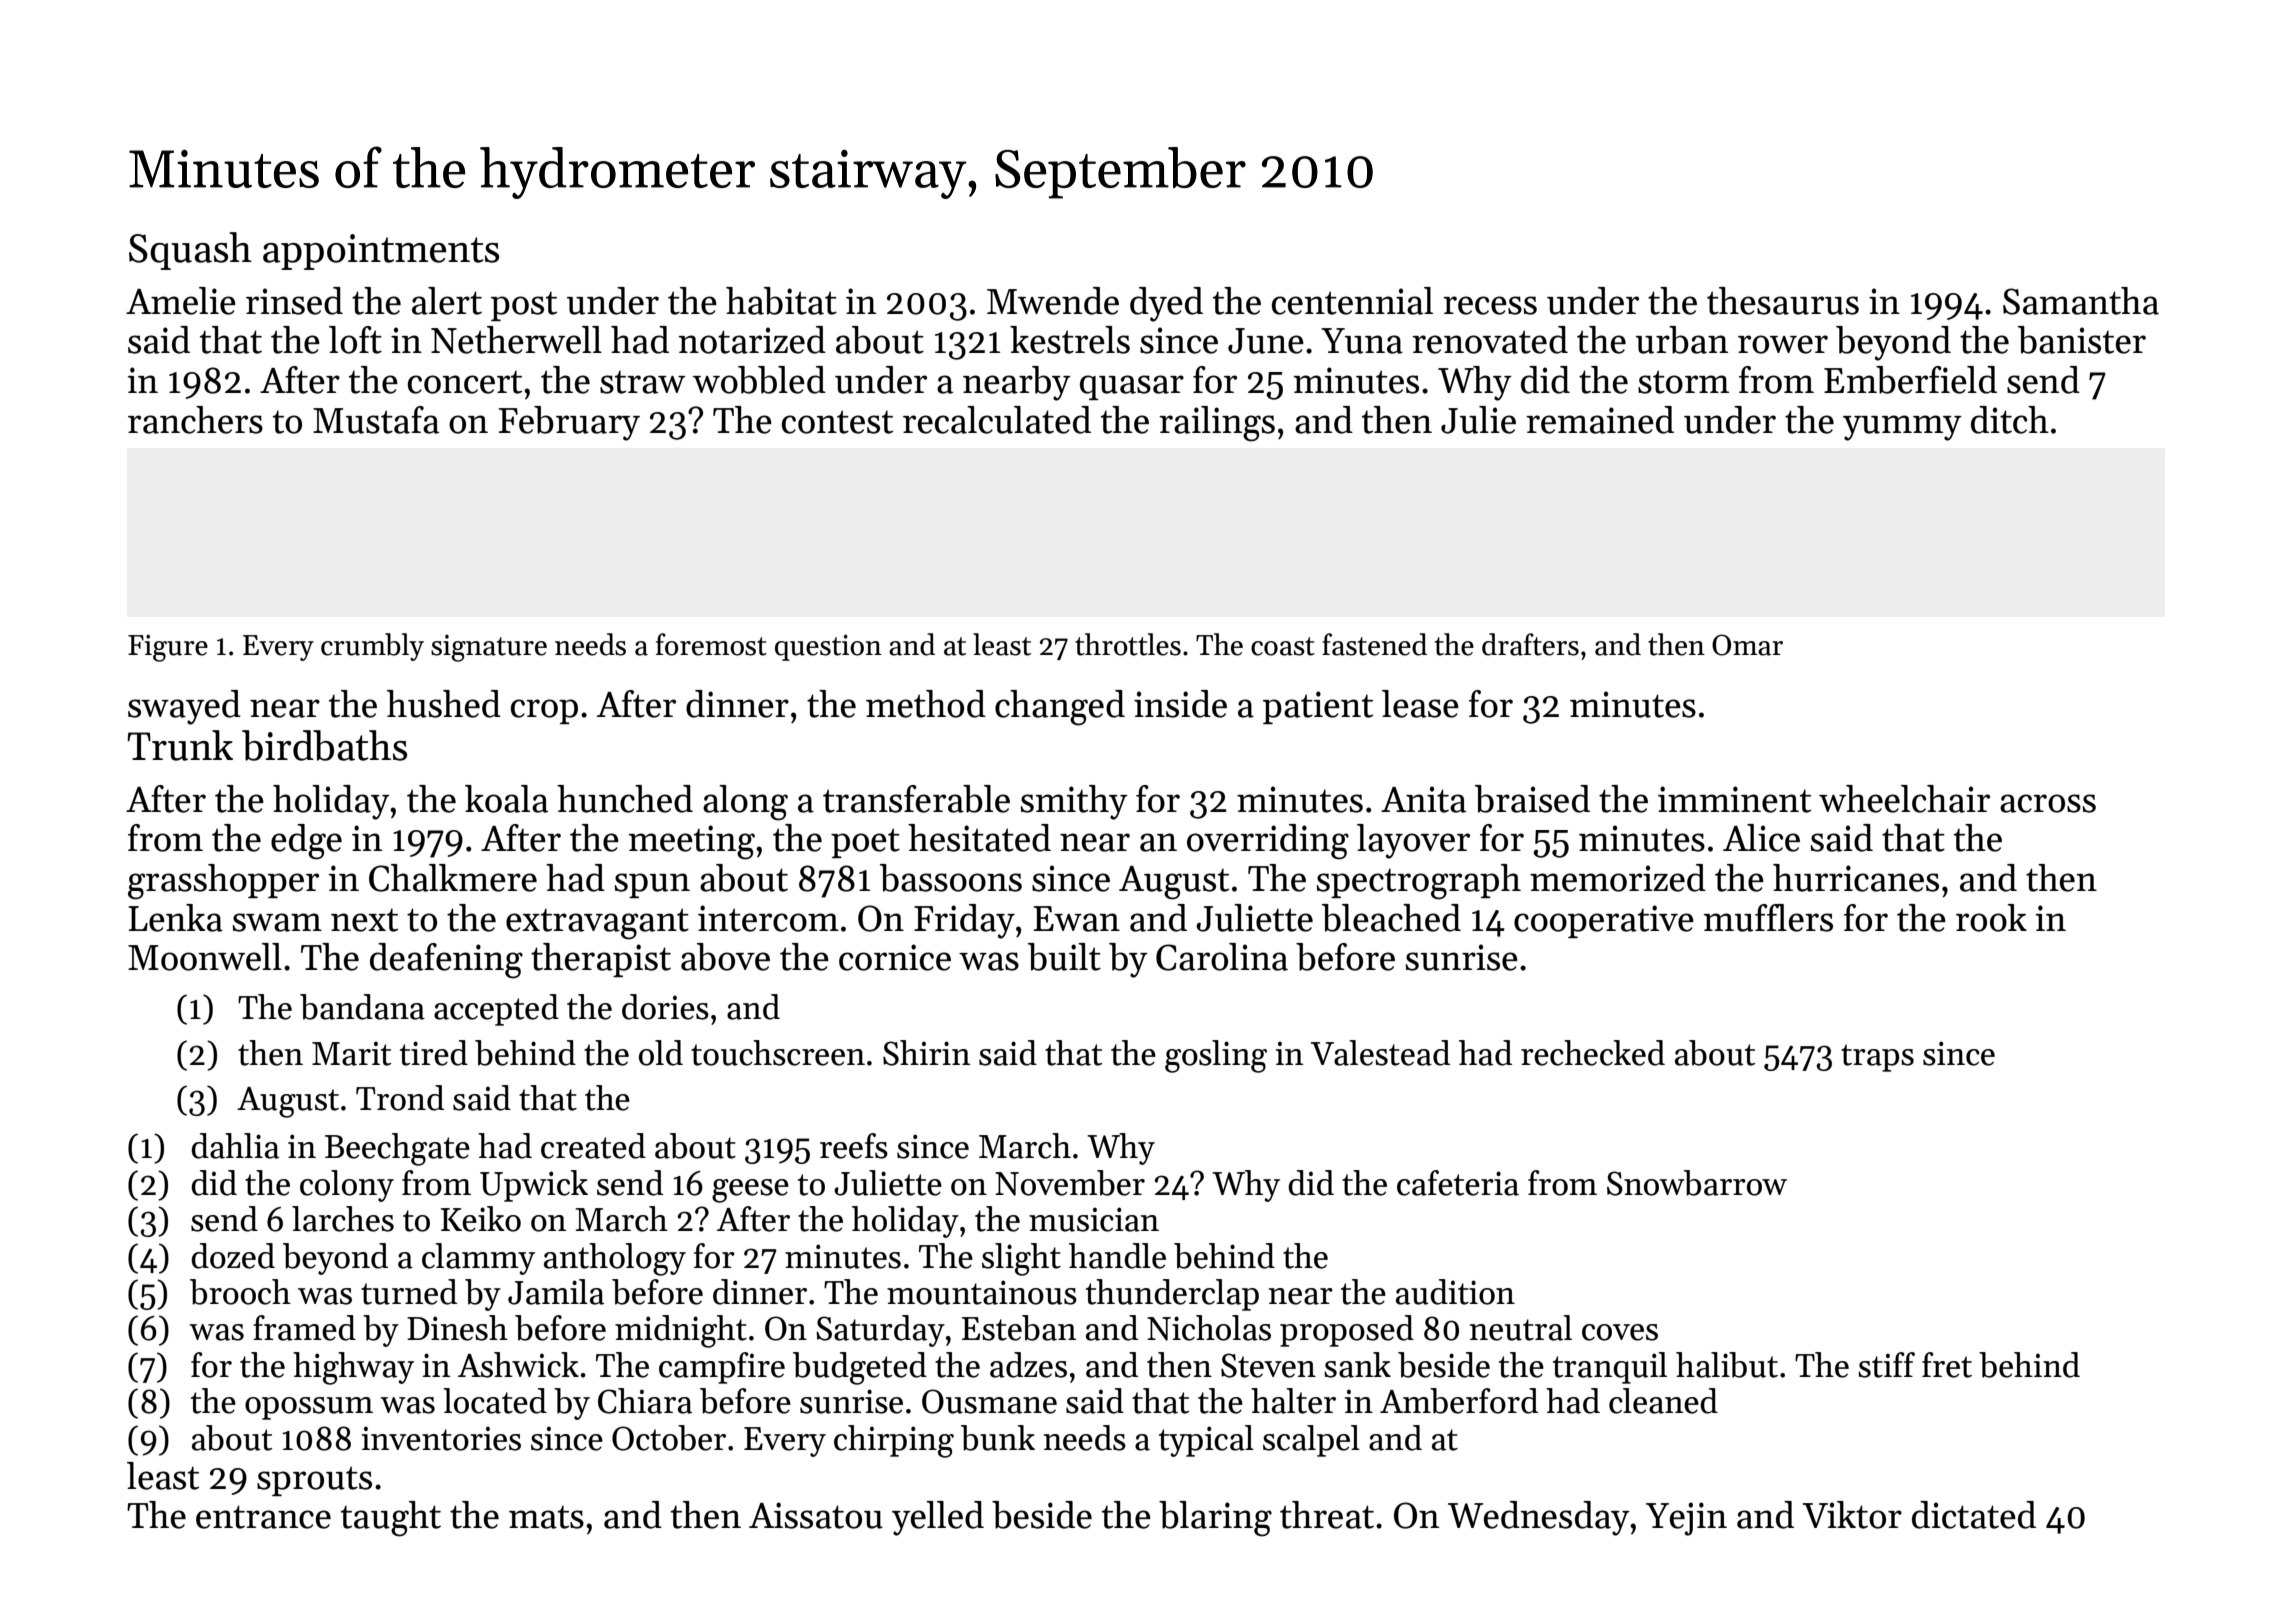 The height and width of the screenshot is (1620, 2292). Describe the element at coordinates (446, 961) in the screenshot. I see `deafening` at that location.
